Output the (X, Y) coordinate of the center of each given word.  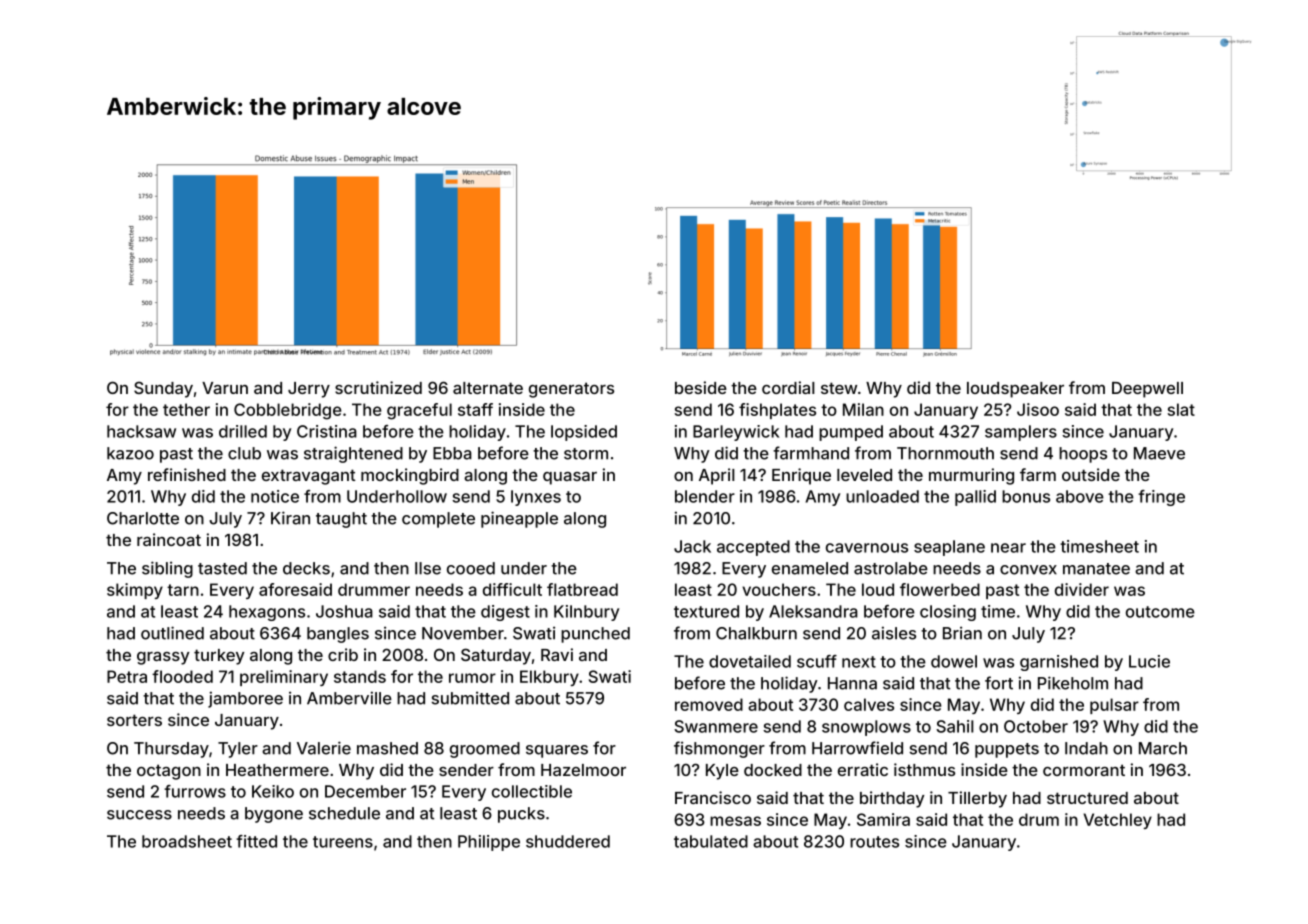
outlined (172, 633)
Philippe (489, 843)
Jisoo (1038, 409)
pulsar (1114, 706)
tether (186, 409)
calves (869, 704)
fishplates (777, 411)
